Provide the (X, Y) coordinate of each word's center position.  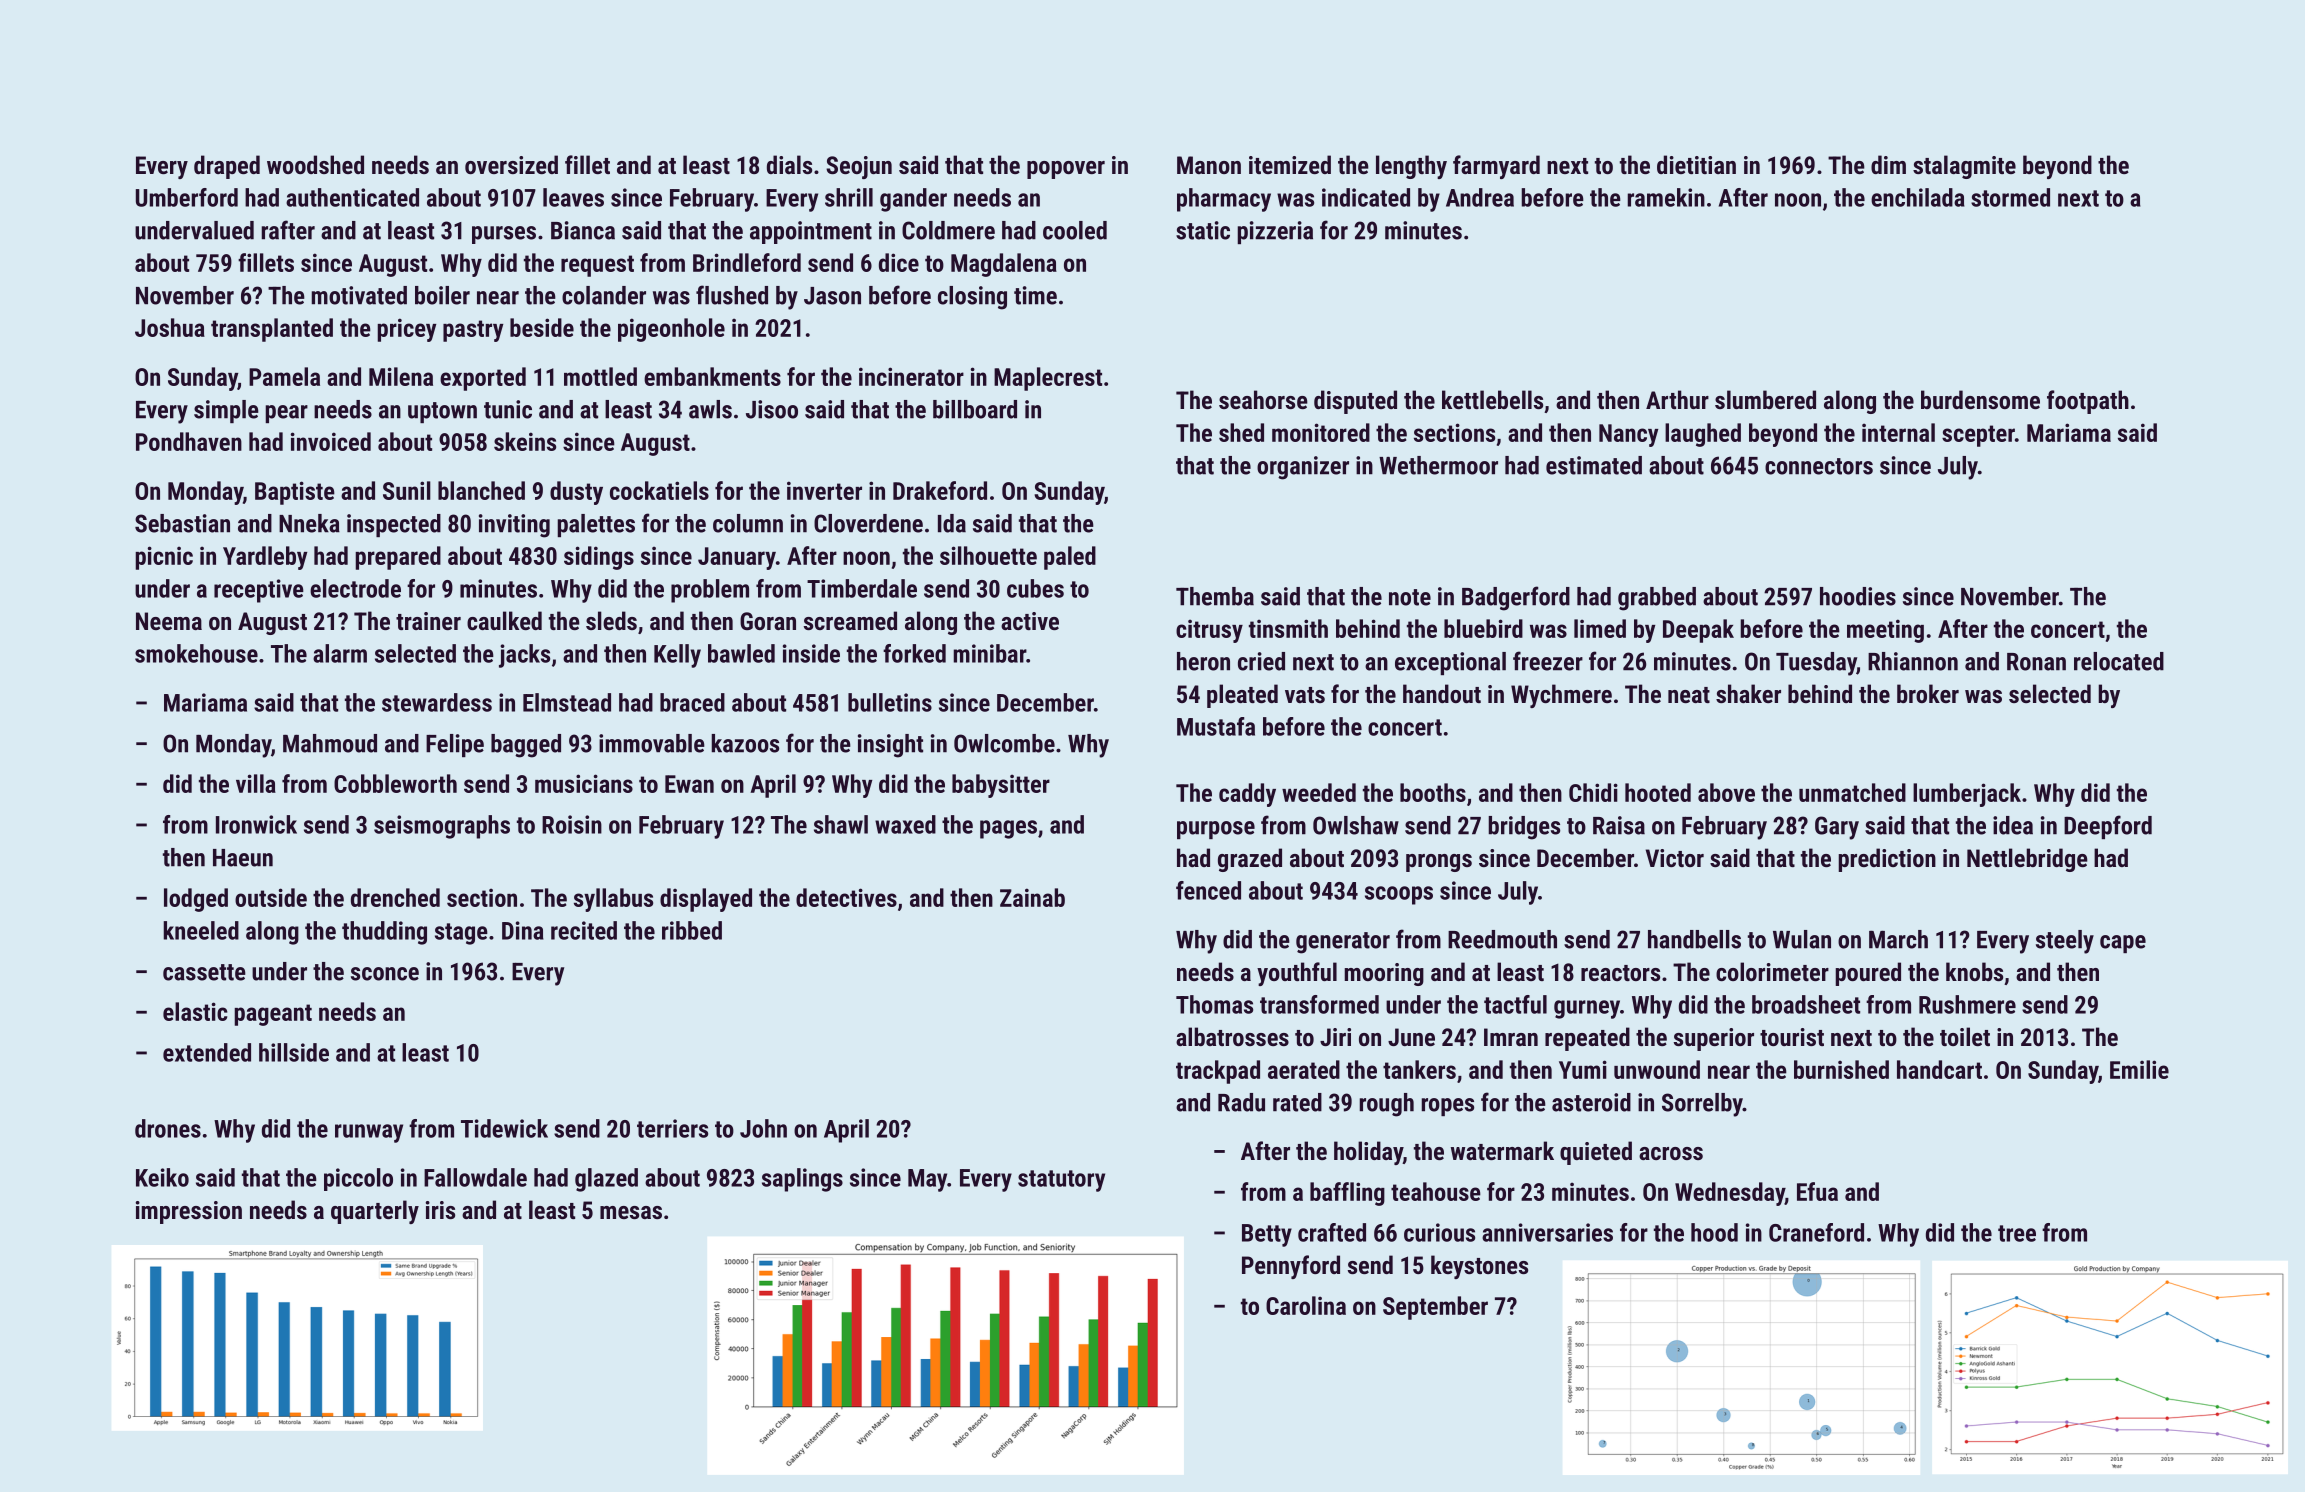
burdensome (1980, 399)
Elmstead (567, 702)
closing (972, 298)
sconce (385, 974)
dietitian (1696, 164)
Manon (1209, 165)
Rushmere (1967, 1004)
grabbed (1657, 599)
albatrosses (1232, 1036)
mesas (631, 1212)
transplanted (272, 330)
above (1726, 792)
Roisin (572, 824)
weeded (1319, 792)
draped (227, 167)
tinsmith (1288, 628)
